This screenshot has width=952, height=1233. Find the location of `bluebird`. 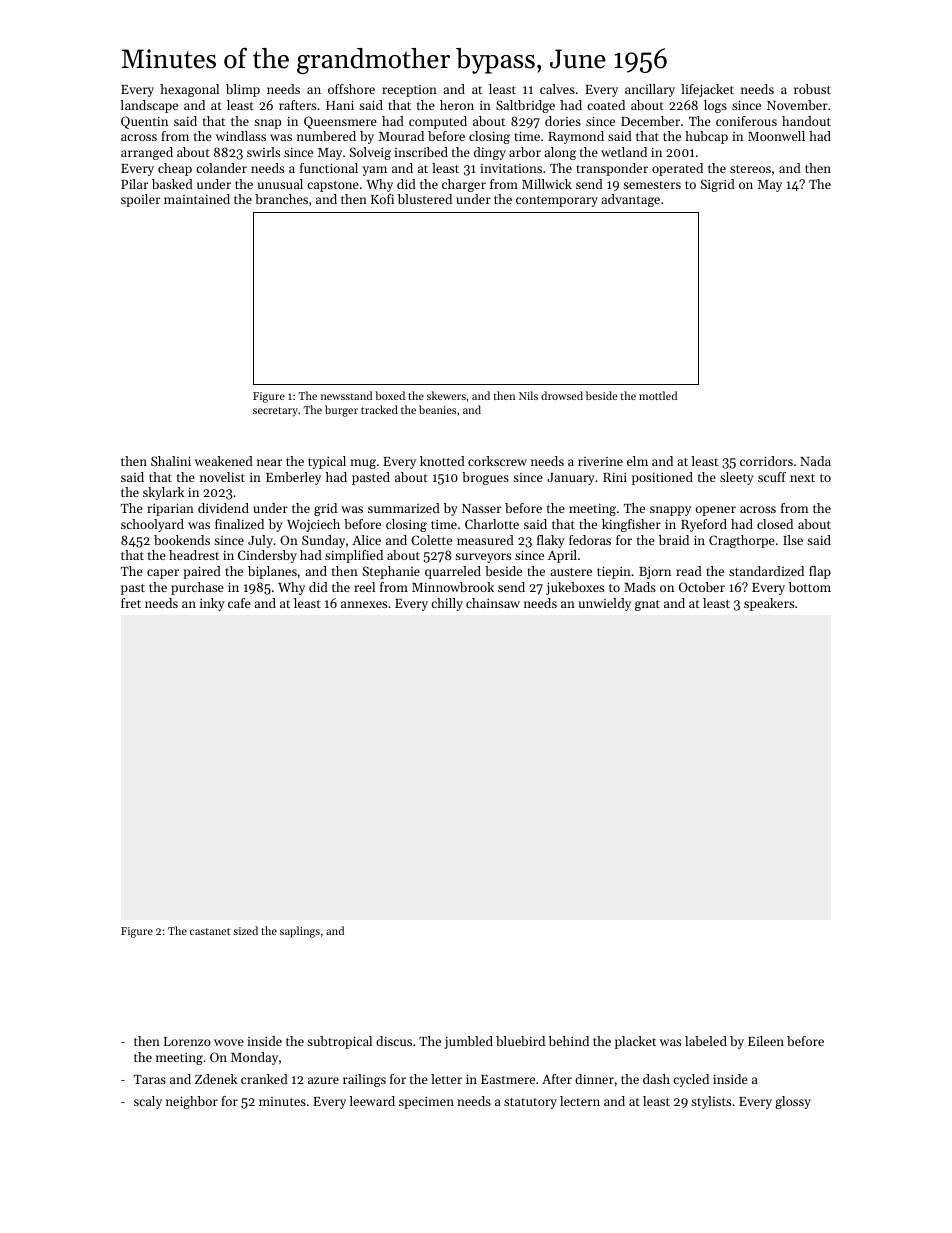

bluebird is located at coordinates (520, 1041).
